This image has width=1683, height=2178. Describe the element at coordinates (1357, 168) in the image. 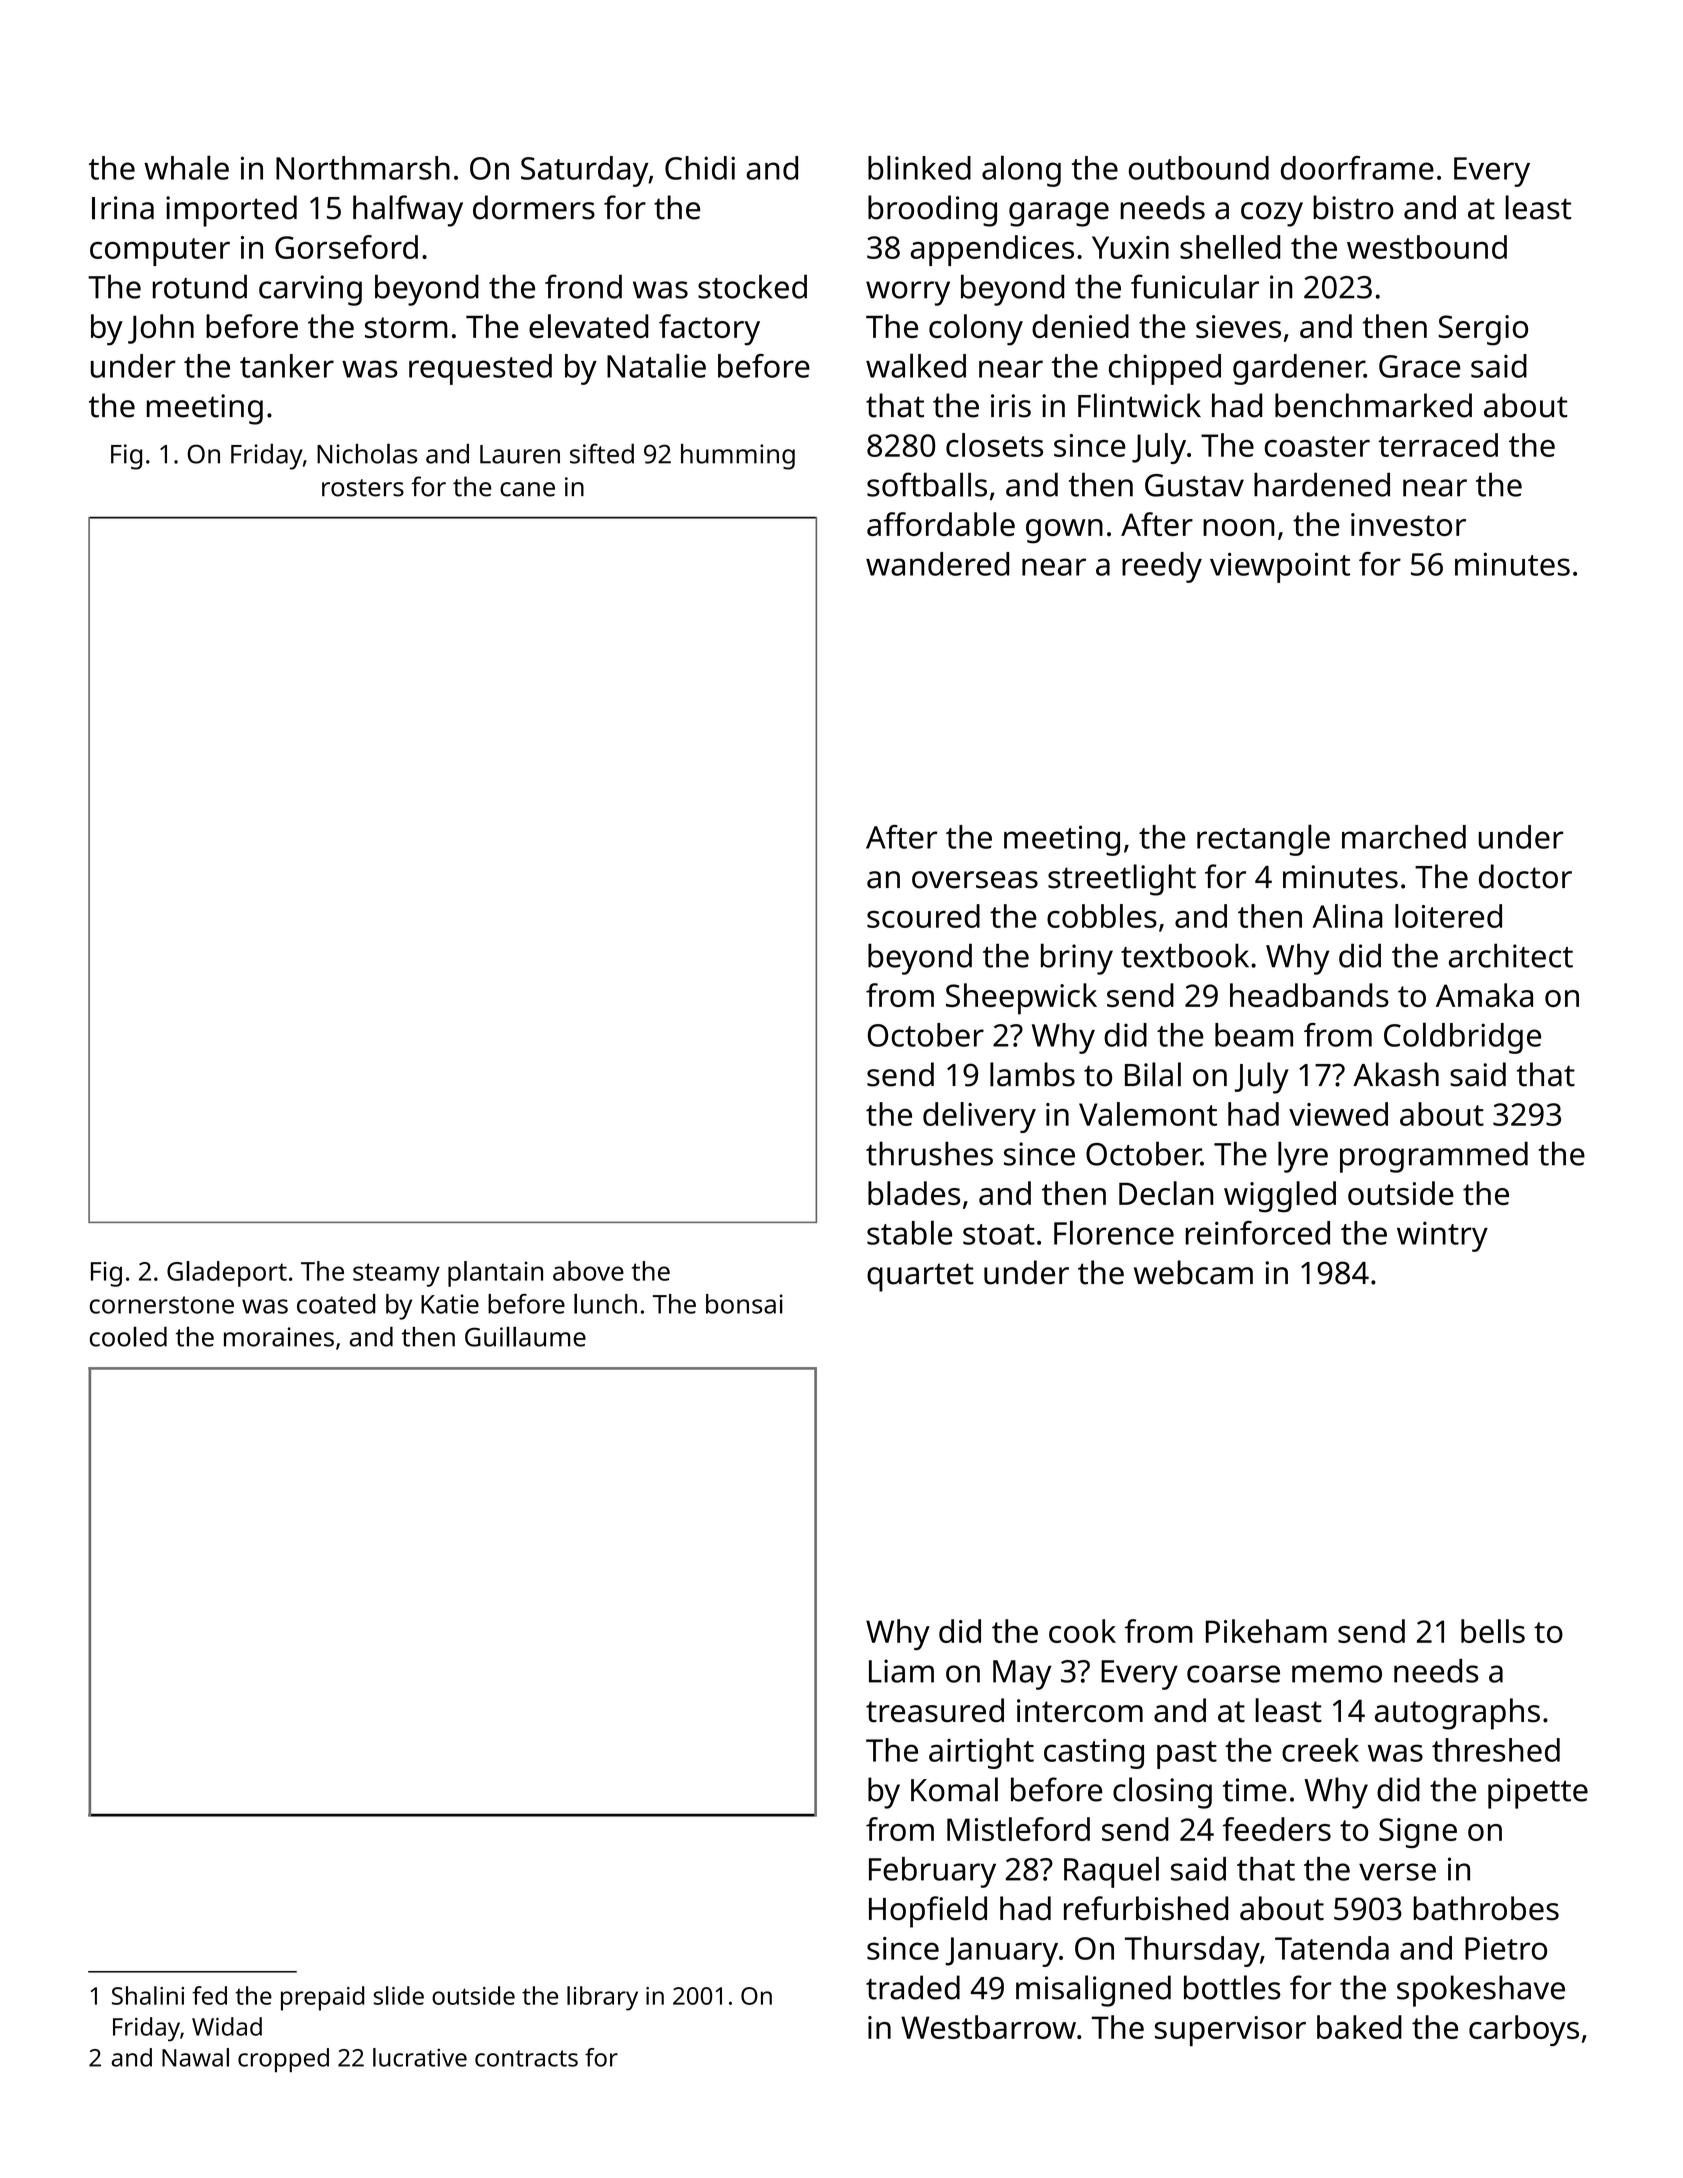

I see `doorframe` at that location.
